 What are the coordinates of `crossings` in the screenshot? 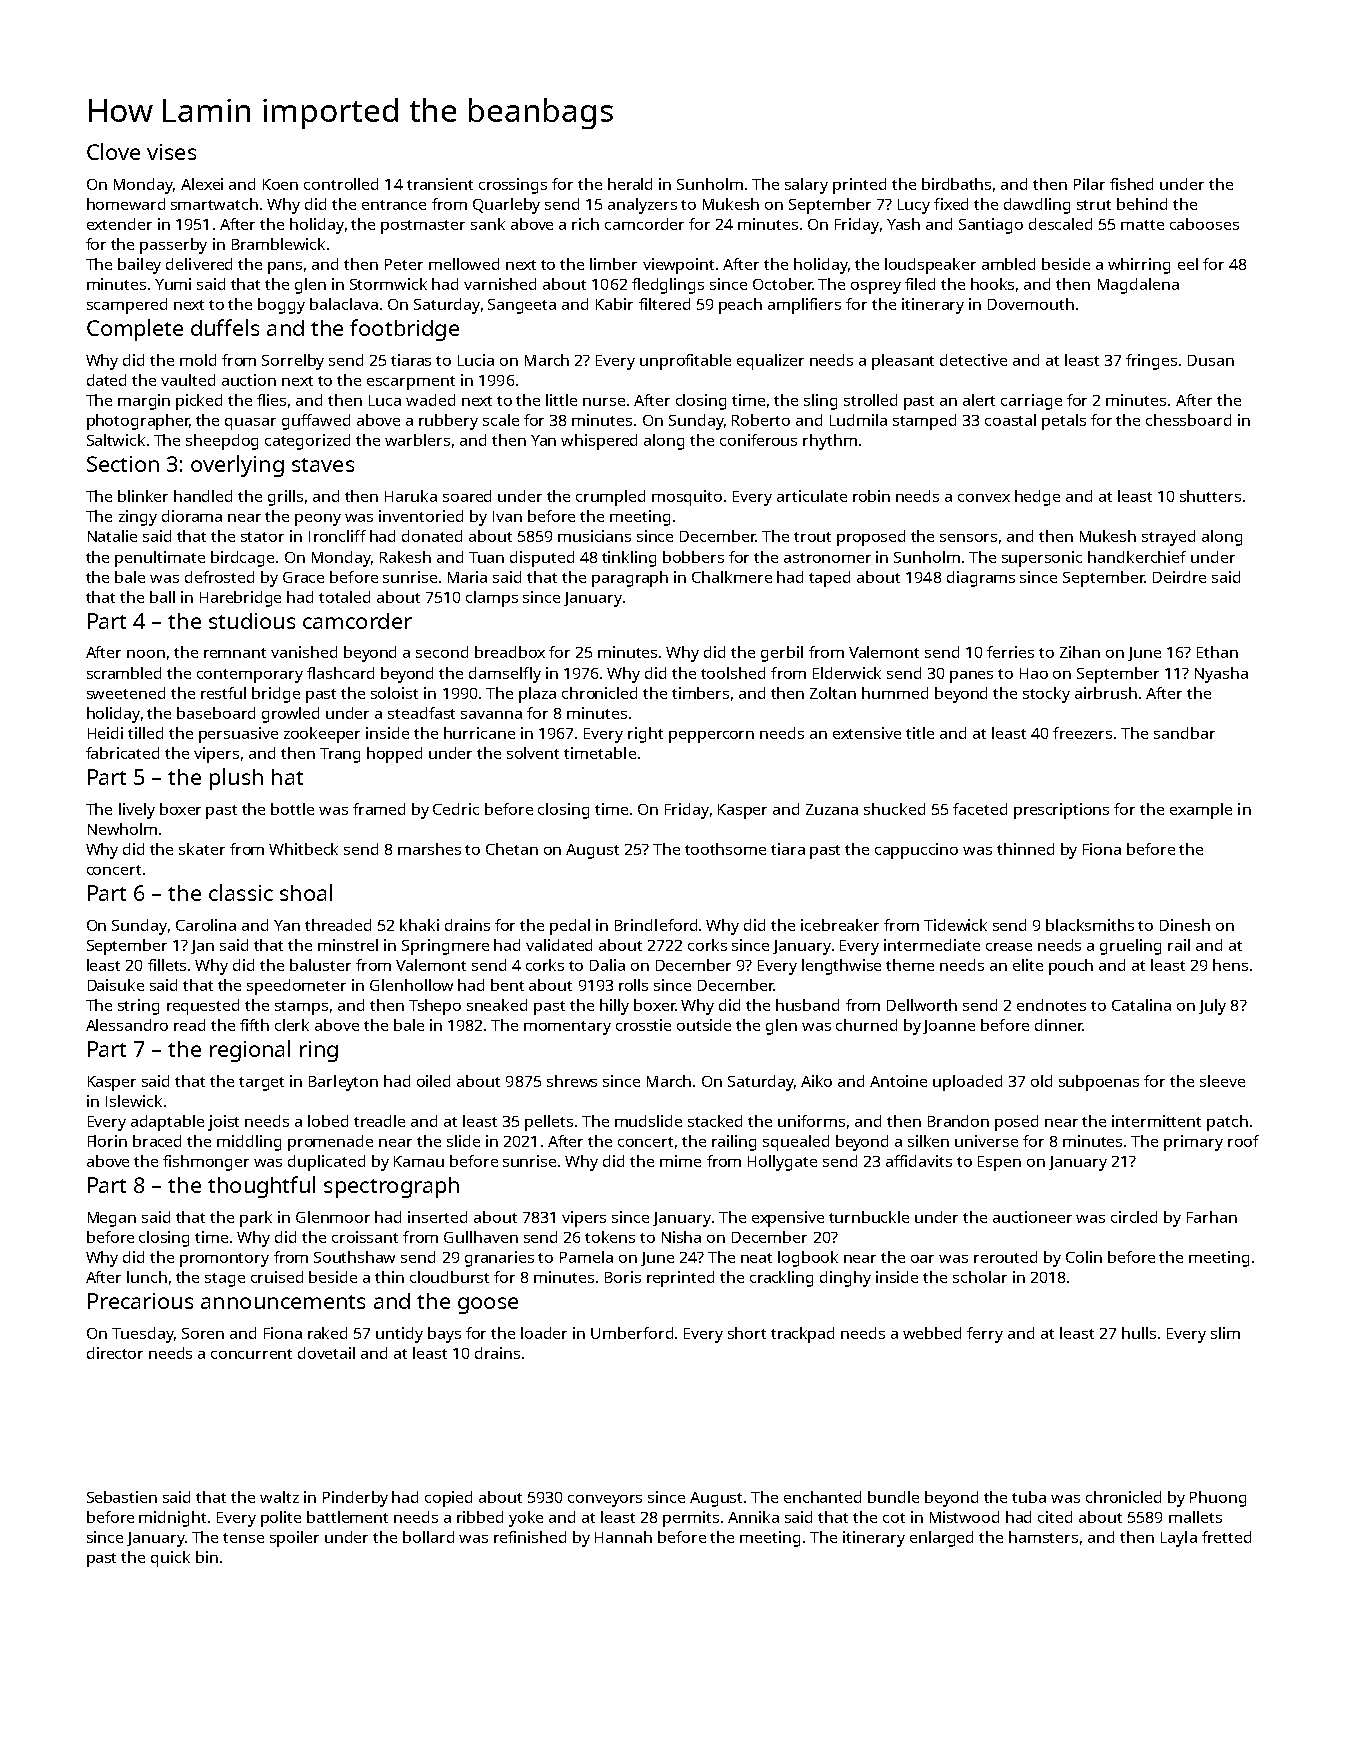 It's located at (513, 186).
